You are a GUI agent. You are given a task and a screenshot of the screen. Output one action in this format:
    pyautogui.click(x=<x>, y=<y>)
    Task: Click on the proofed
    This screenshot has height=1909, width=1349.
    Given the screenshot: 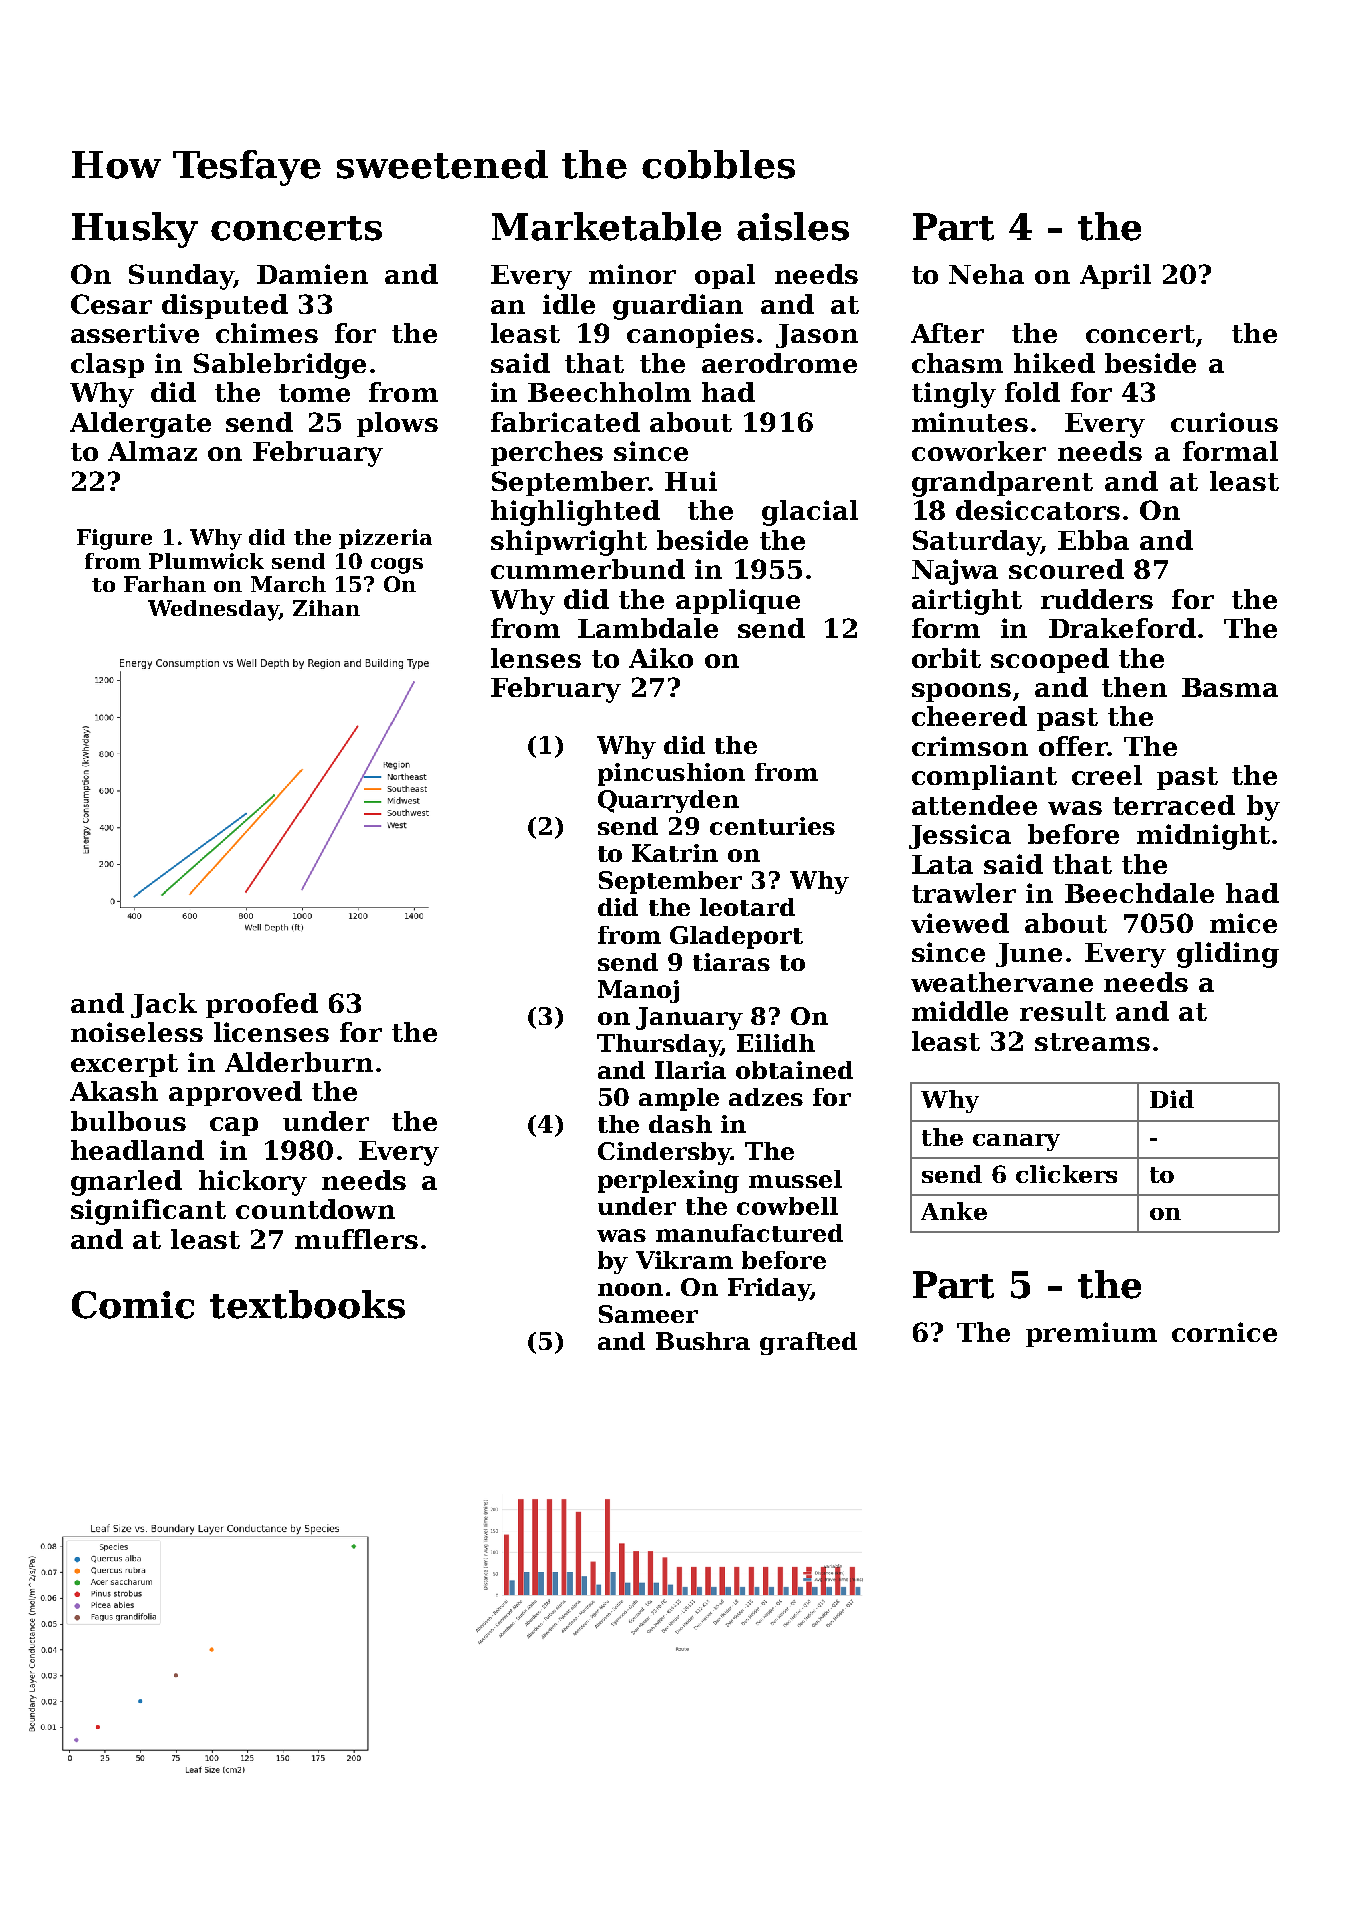 What is the action you would take?
    pyautogui.click(x=262, y=1005)
